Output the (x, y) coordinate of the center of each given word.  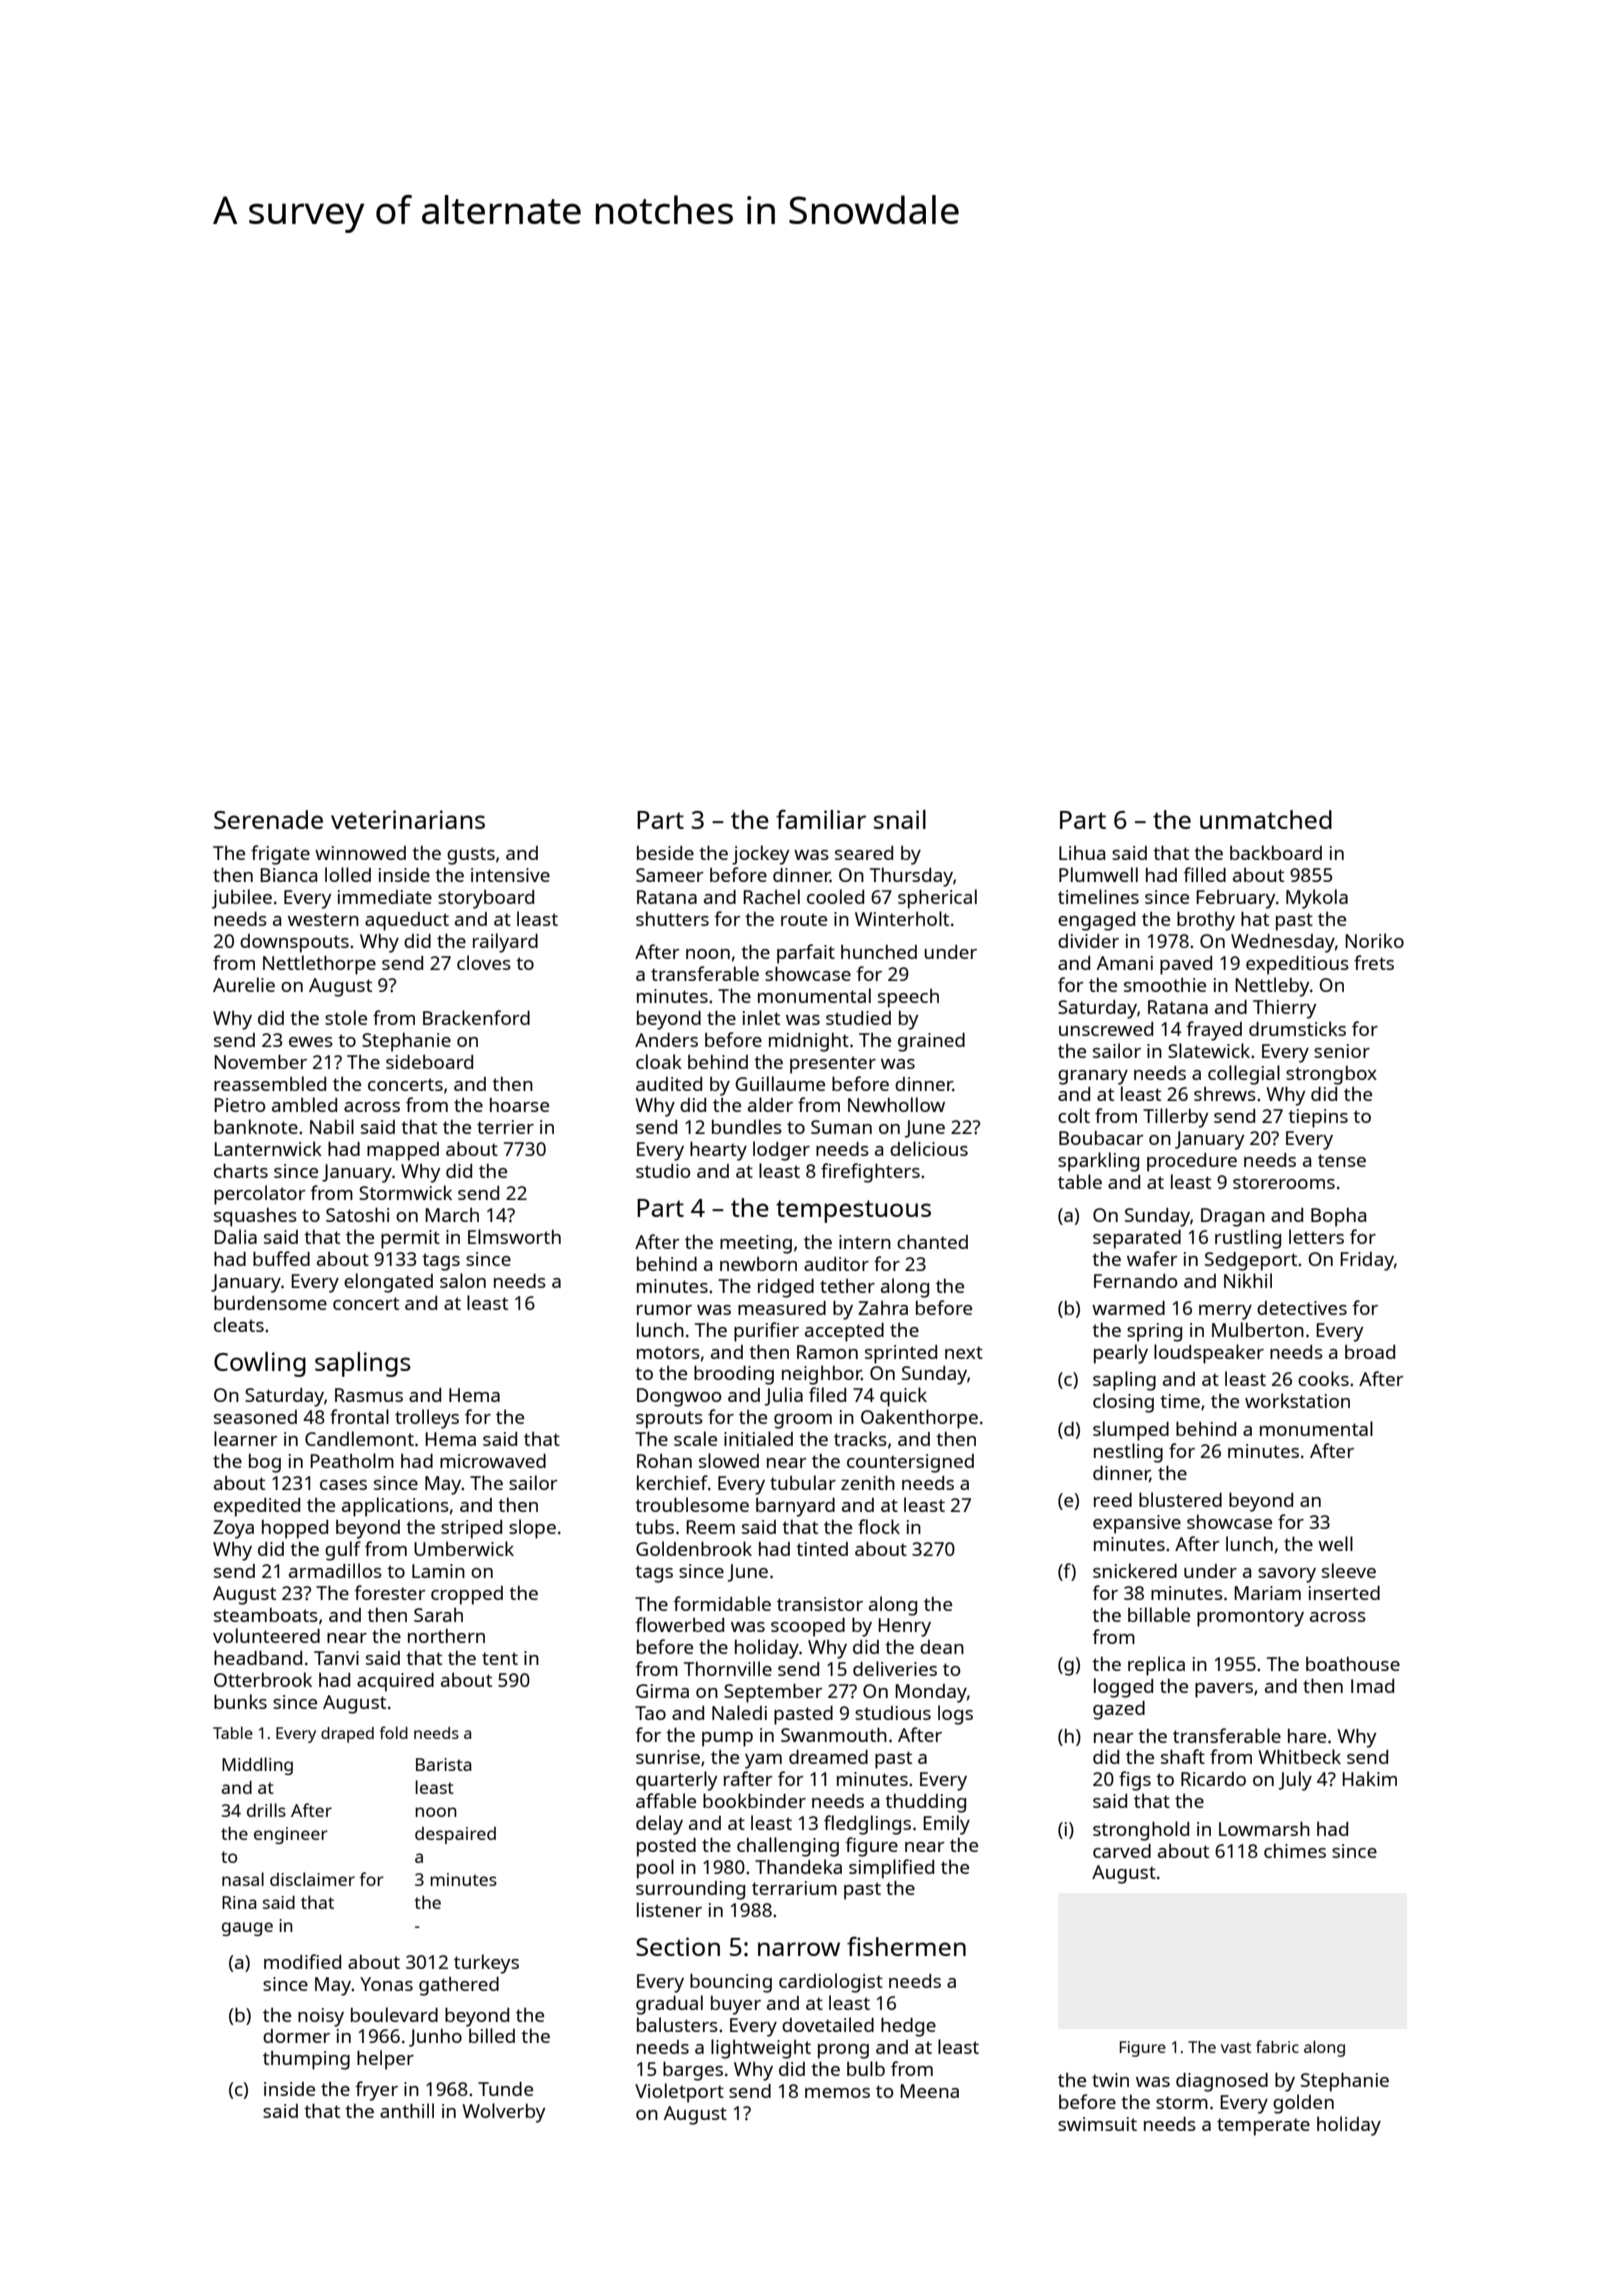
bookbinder (754, 1800)
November (260, 1061)
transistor (820, 1604)
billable (1159, 1614)
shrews (1225, 1093)
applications (395, 1507)
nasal (243, 1879)
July (1295, 1781)
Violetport (679, 2093)
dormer (296, 2036)
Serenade (268, 819)
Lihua (1082, 852)
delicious (929, 1148)
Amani (1125, 963)
